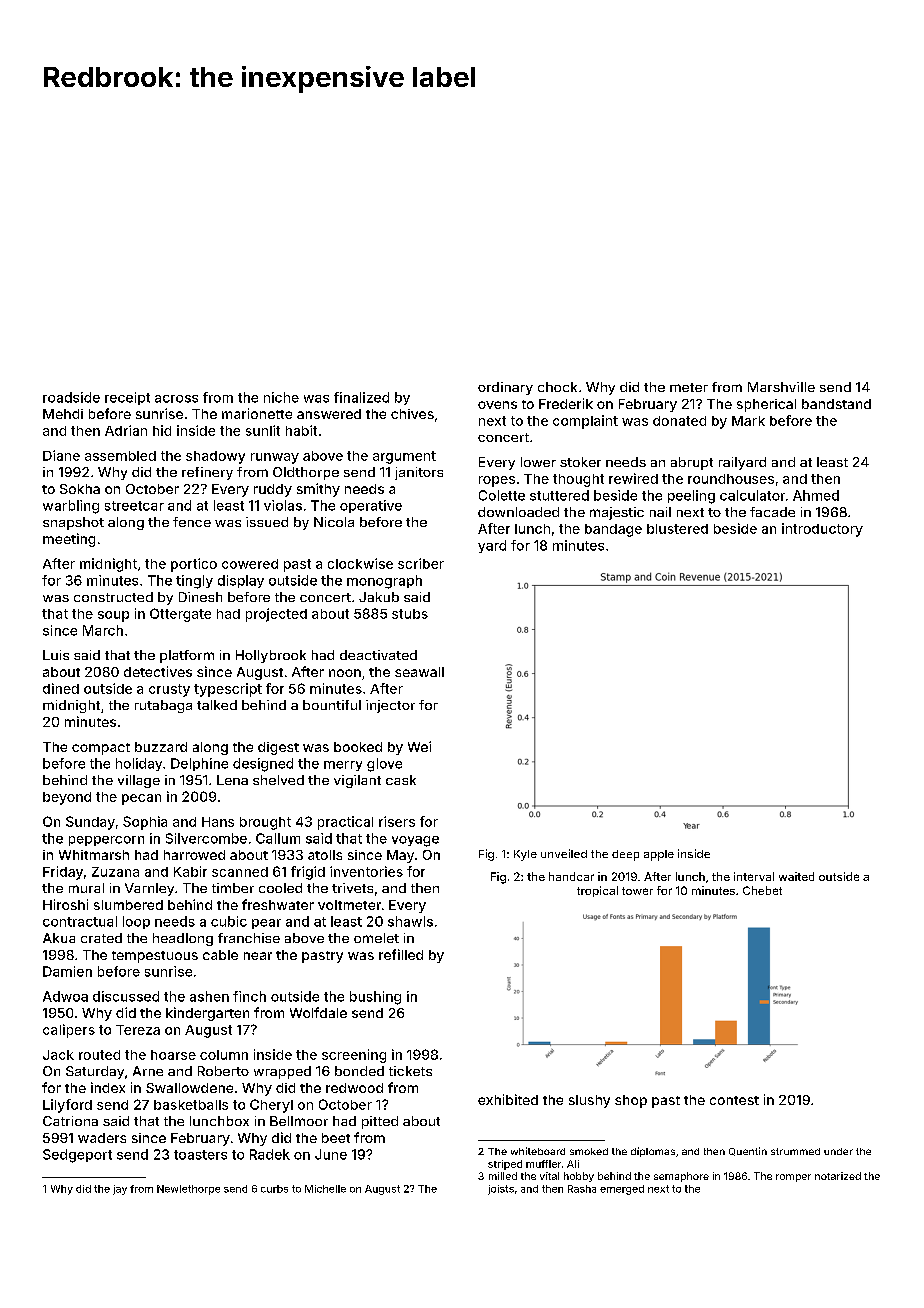  I want to click on shawls, so click(410, 921).
